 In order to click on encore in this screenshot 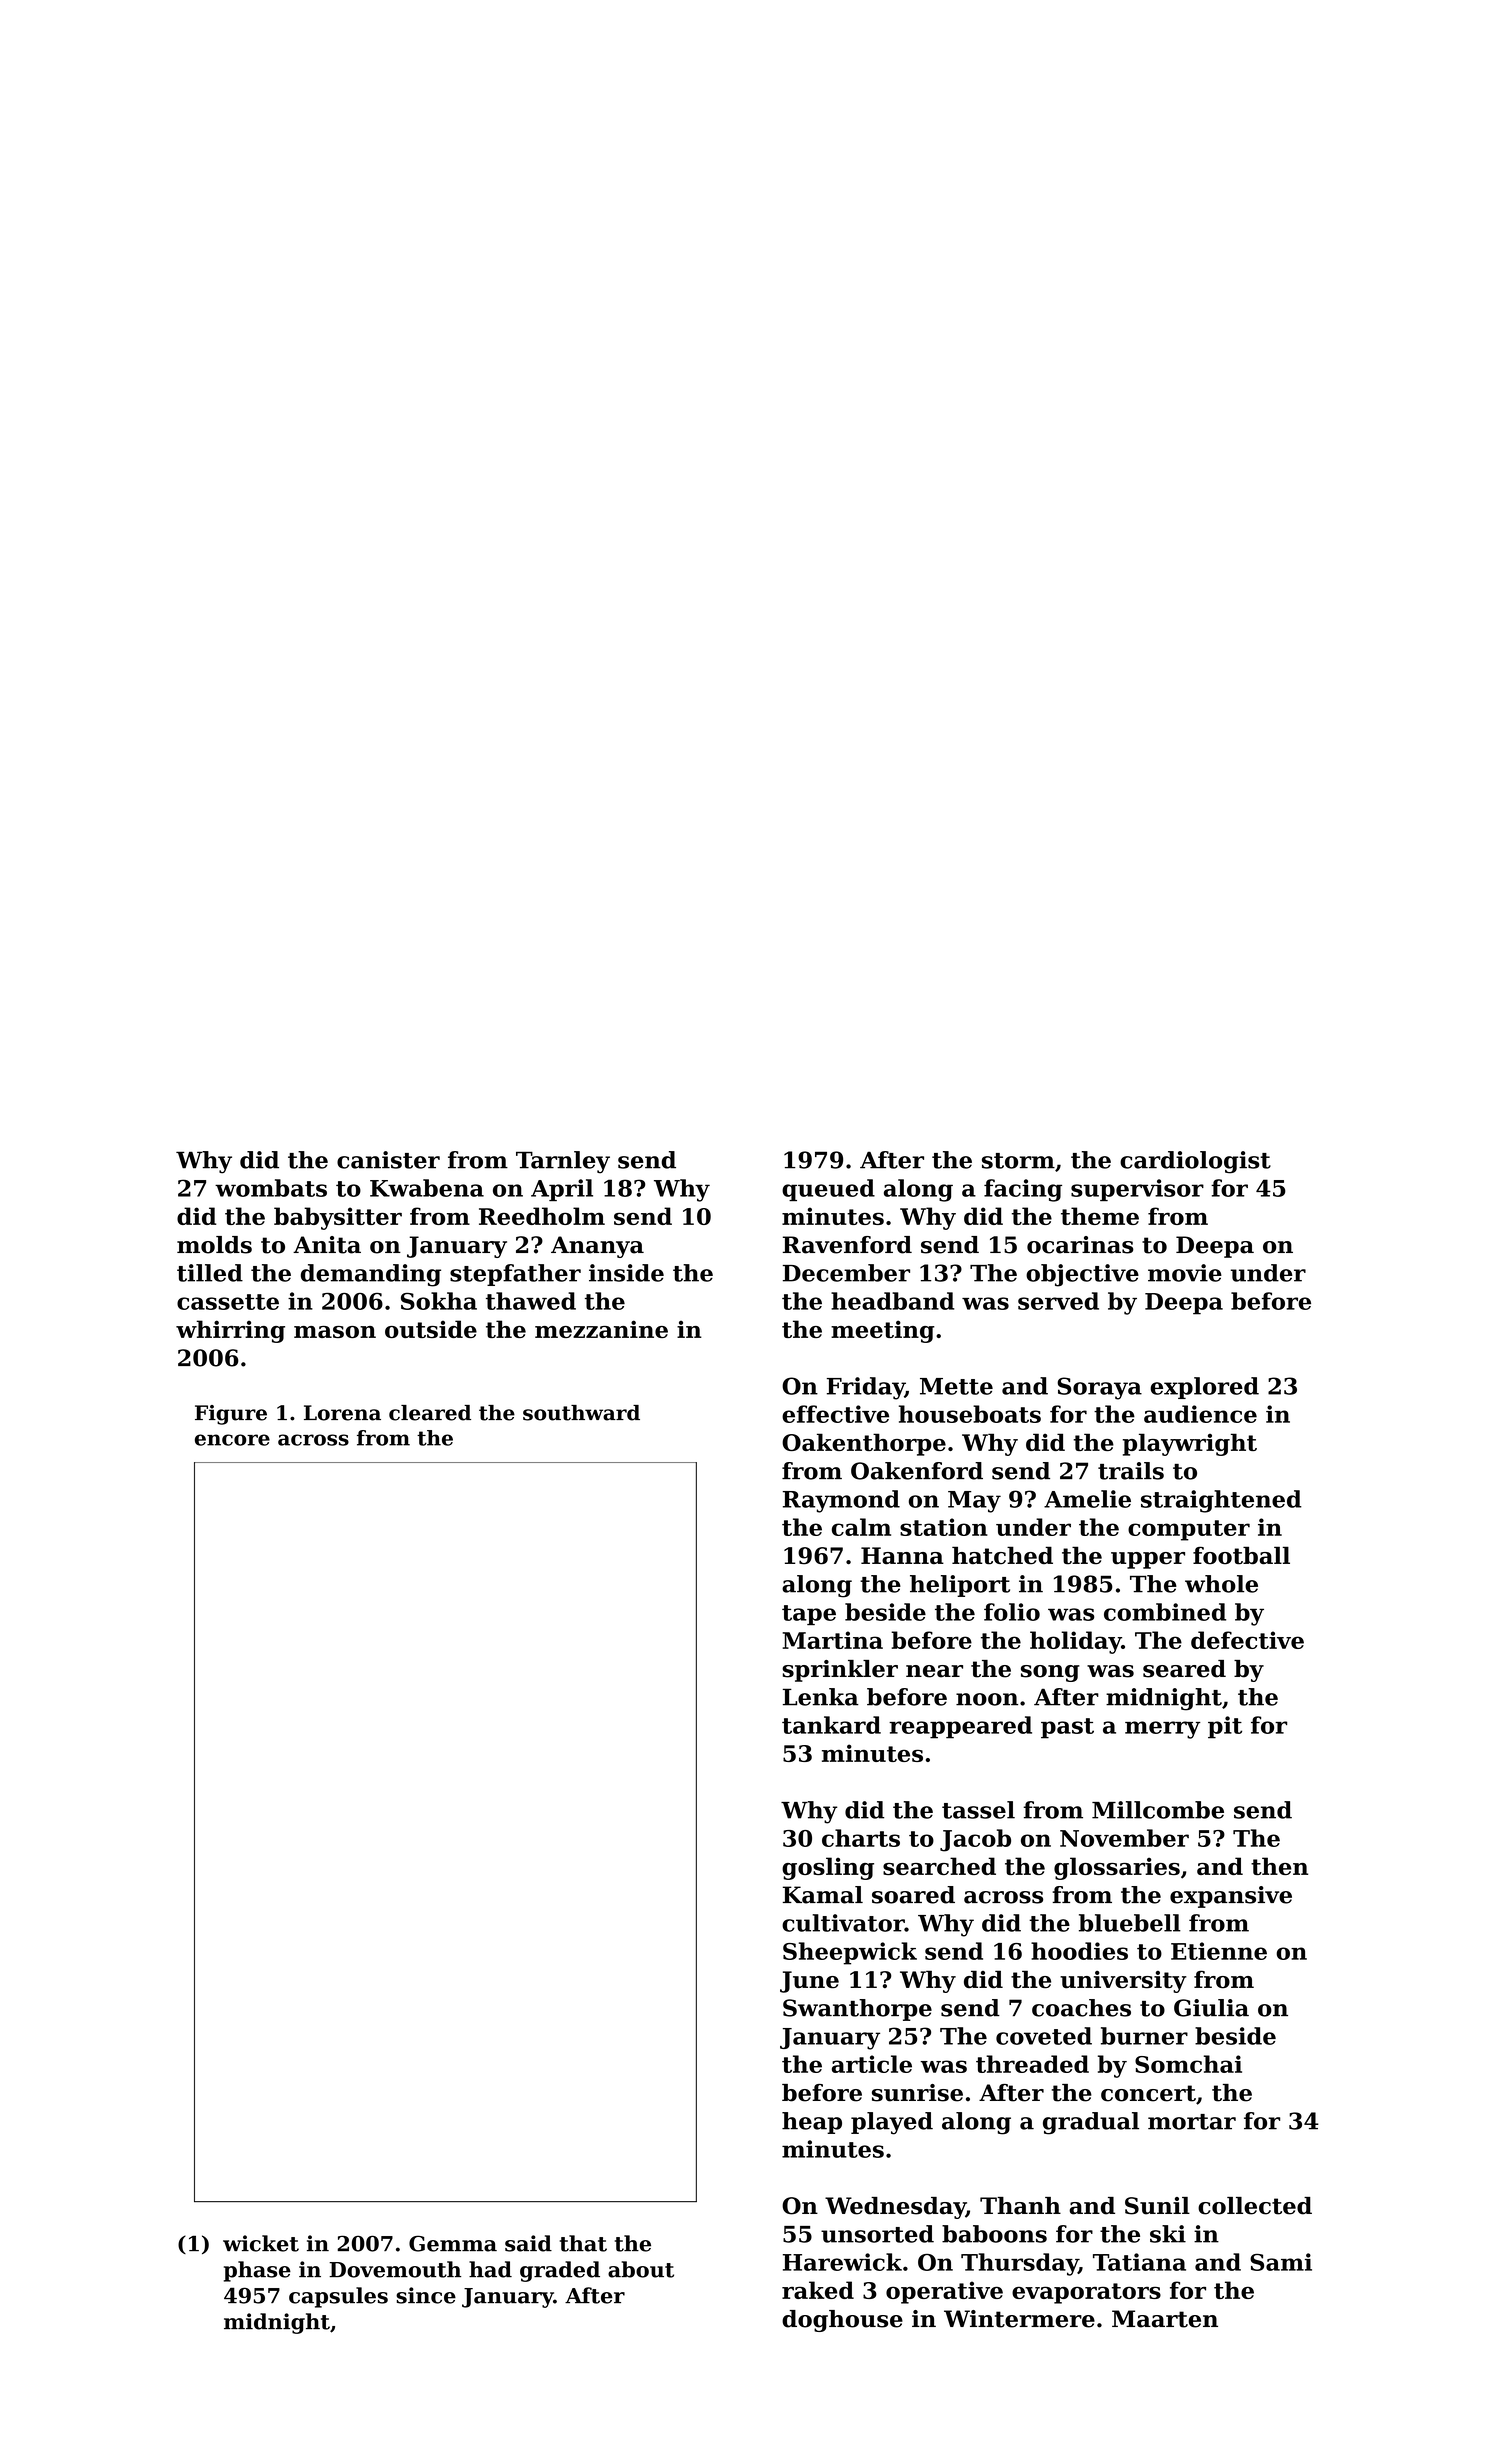, I will do `click(232, 1440)`.
